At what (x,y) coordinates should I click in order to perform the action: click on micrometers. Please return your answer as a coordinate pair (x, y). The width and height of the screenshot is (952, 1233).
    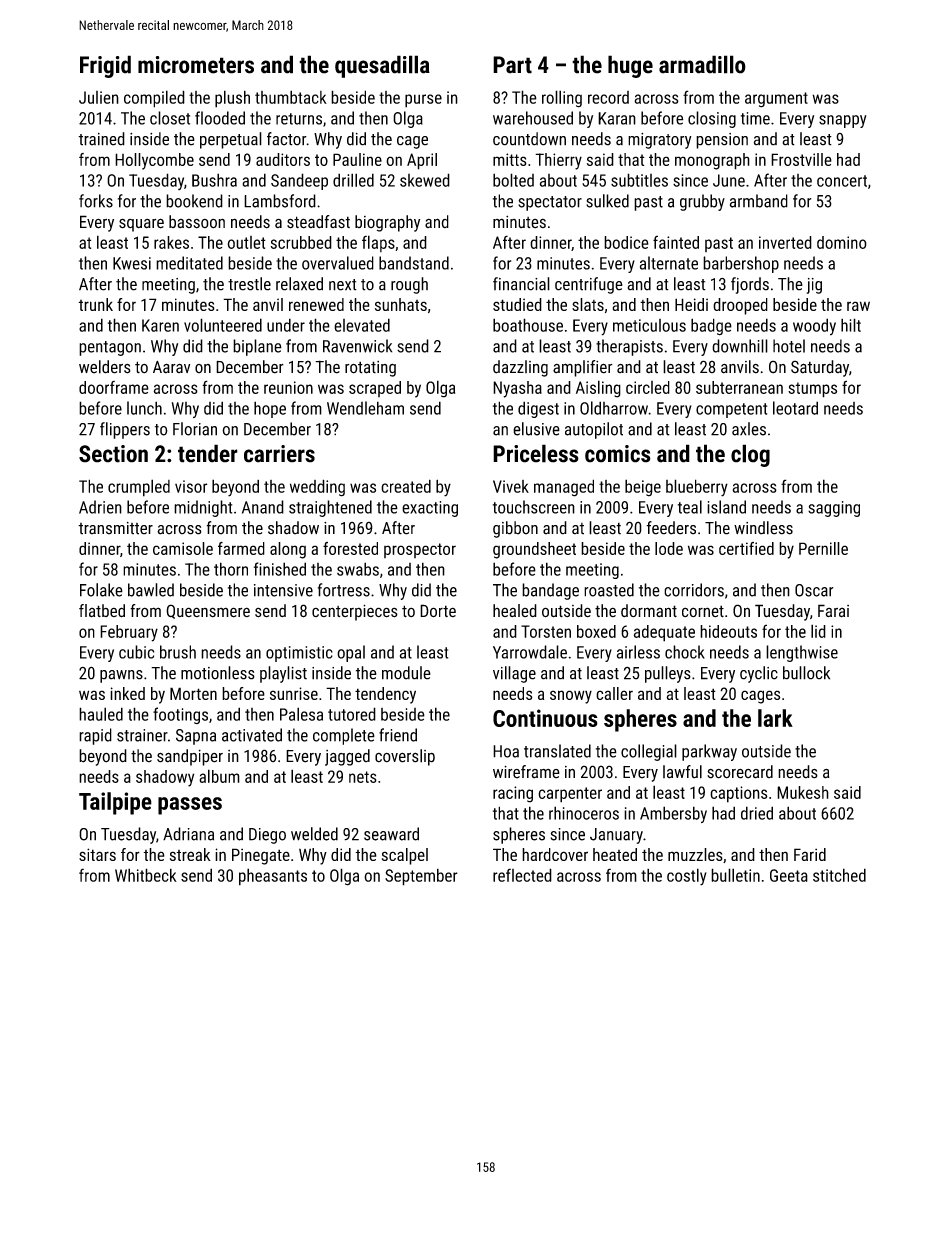
    Looking at the image, I should click on (196, 65).
